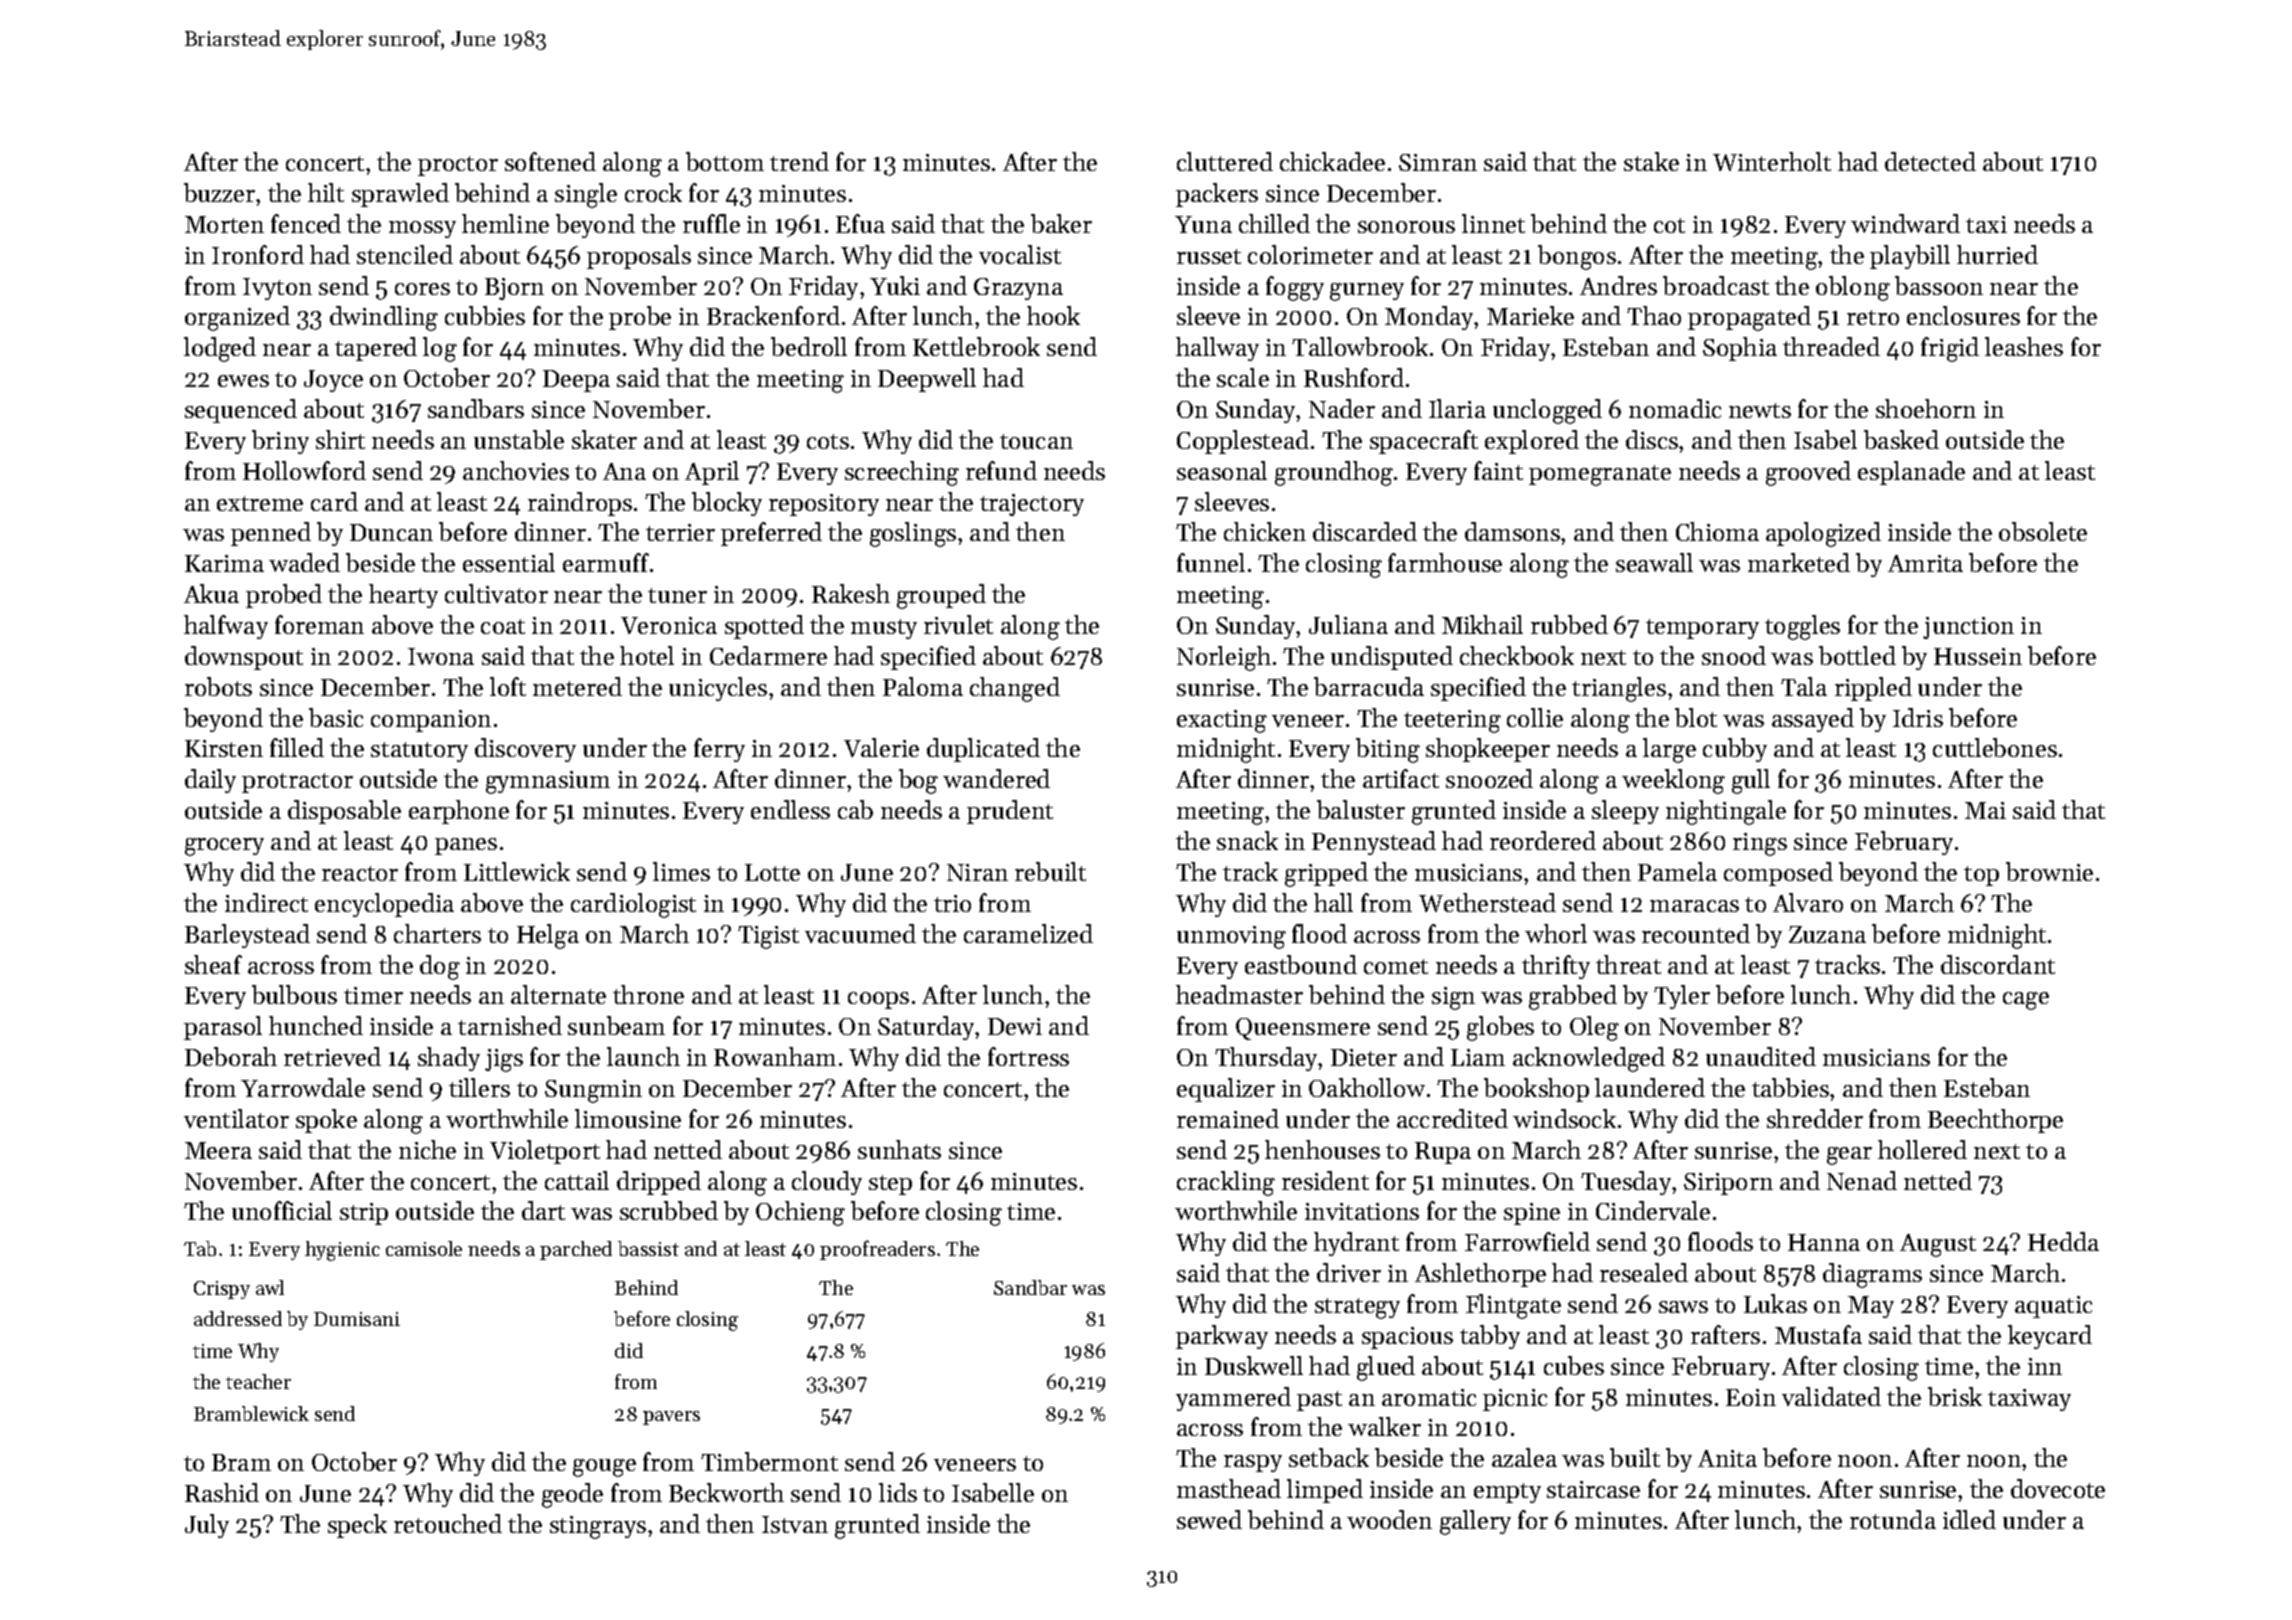 The height and width of the image is (1620, 2292). Describe the element at coordinates (598, 1527) in the image. I see `stingrays` at that location.
